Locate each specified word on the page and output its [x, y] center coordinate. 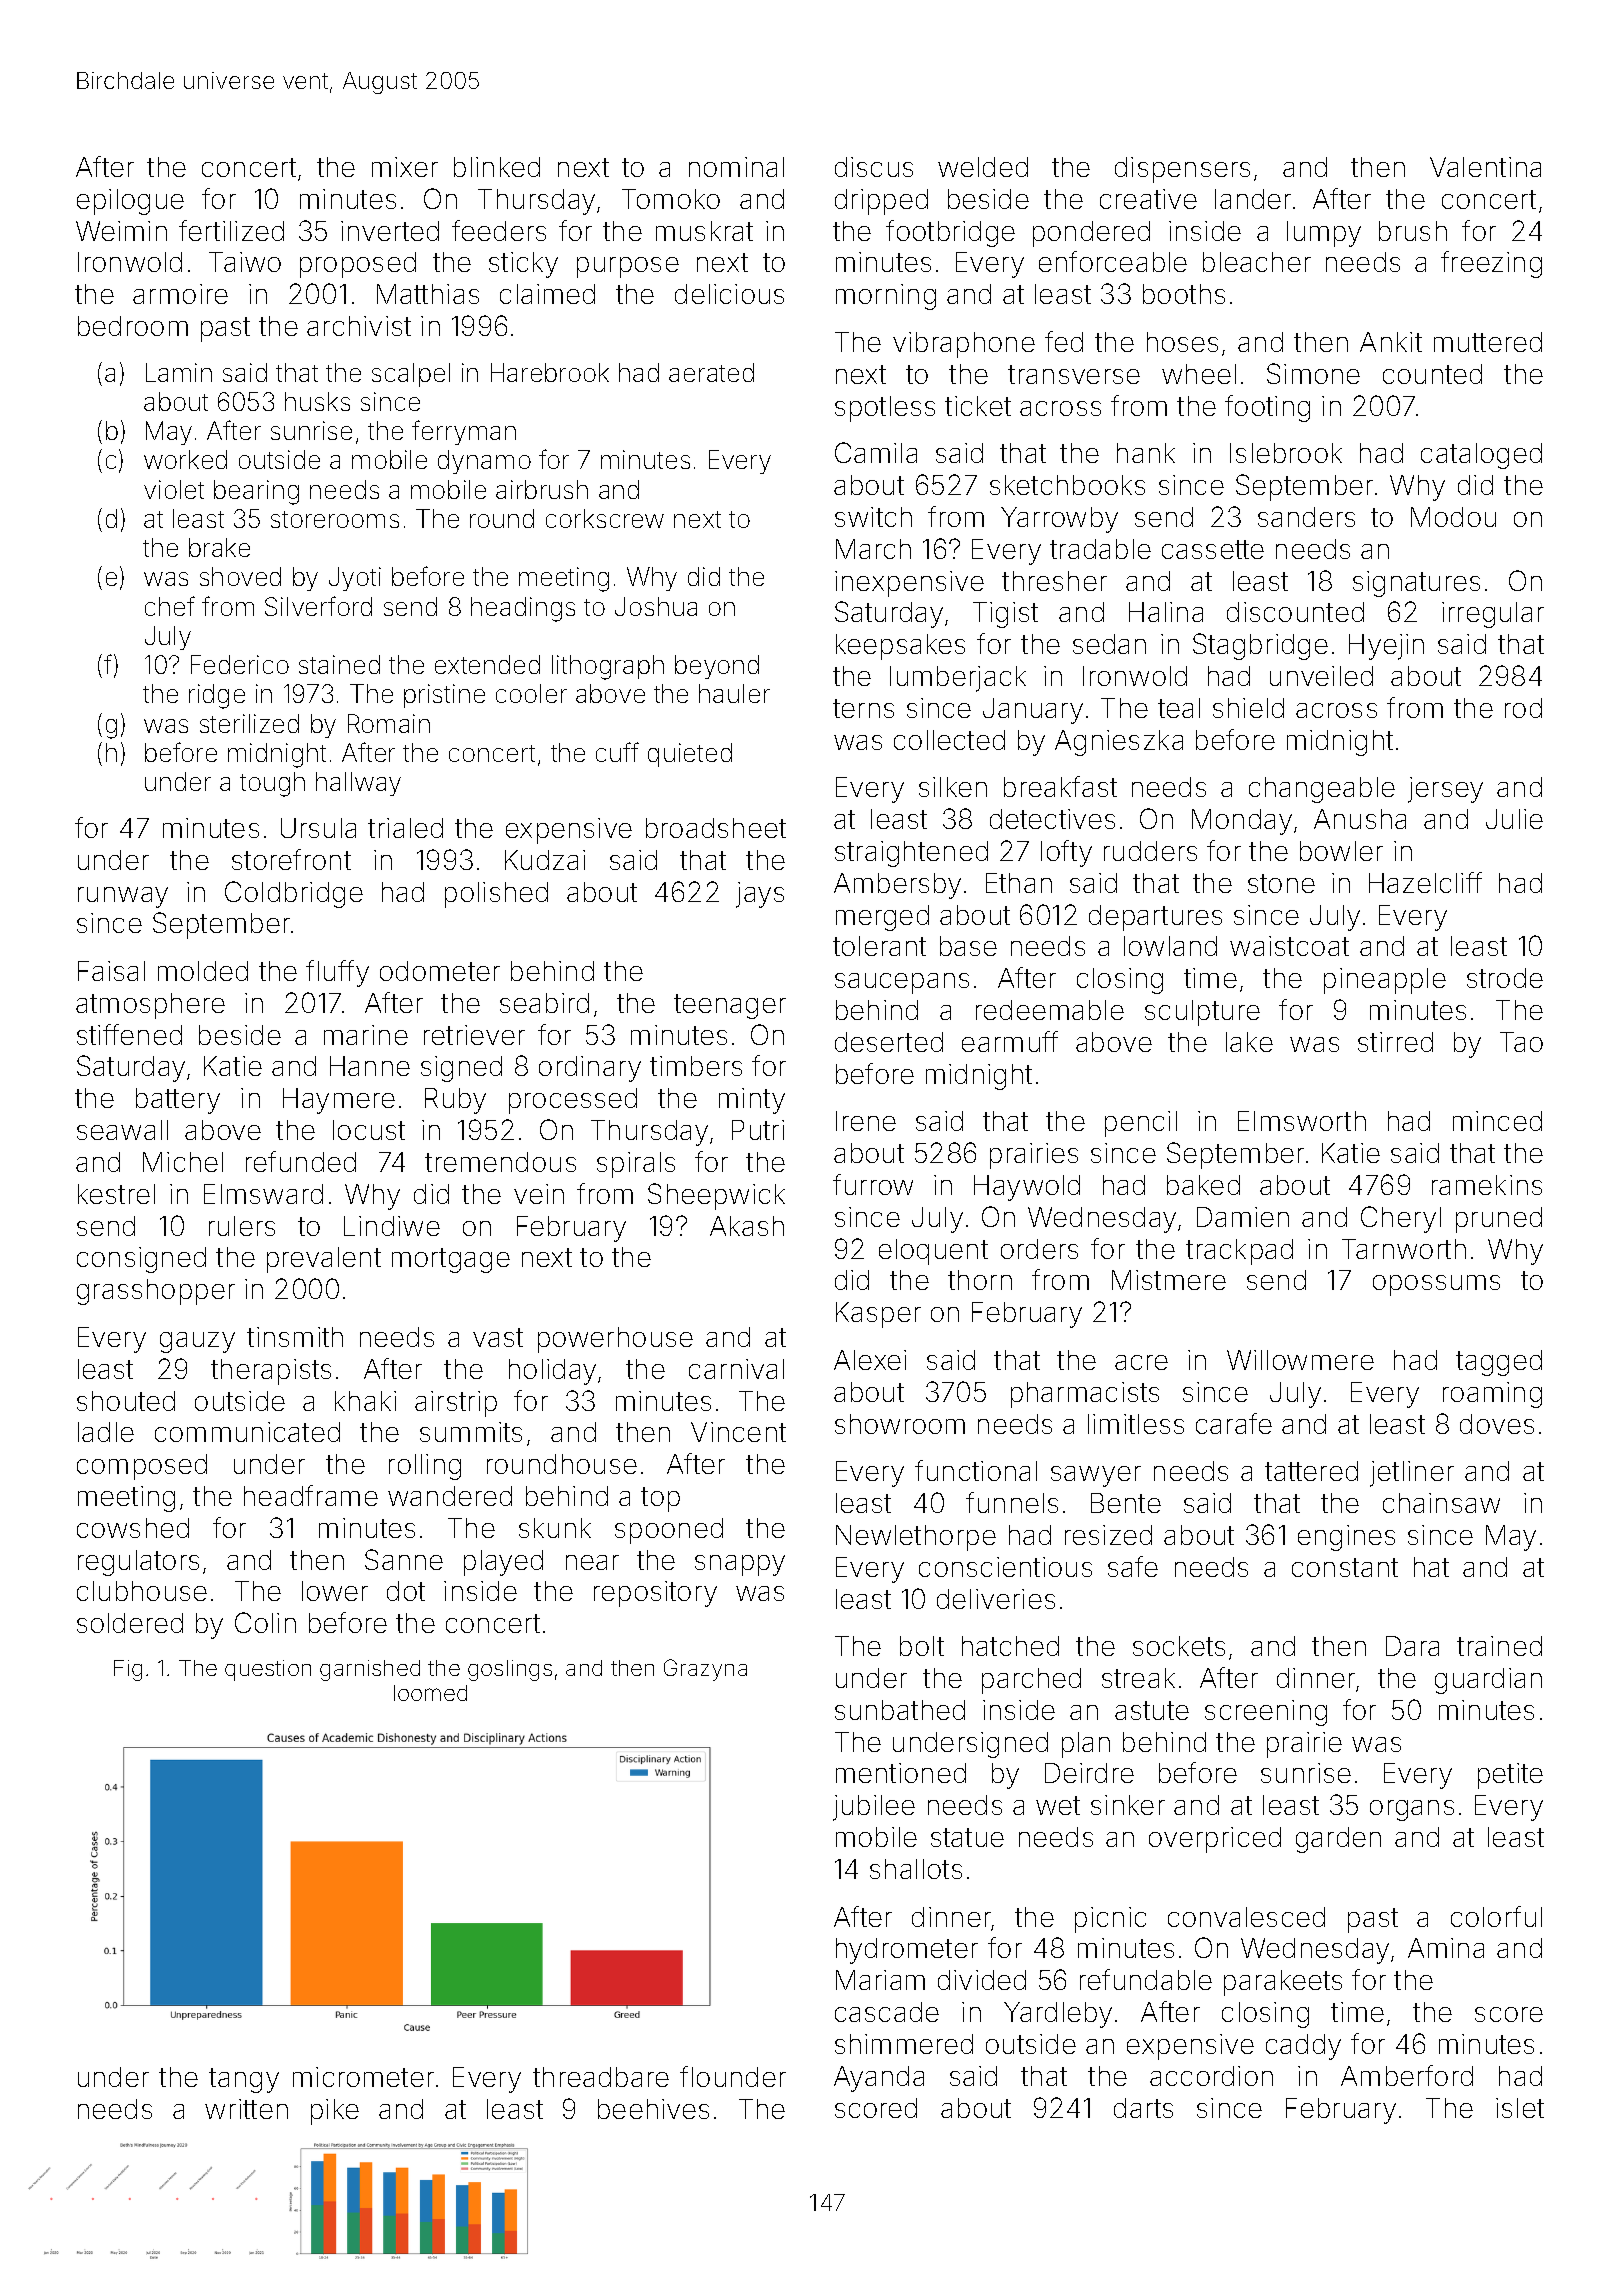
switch [873, 517]
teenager [730, 1006]
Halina [1166, 612]
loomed [430, 1693]
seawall [122, 1130]
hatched [1010, 1646]
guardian [1488, 1681]
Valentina [1485, 167]
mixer [405, 167]
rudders [1150, 851]
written [246, 2109]
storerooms [335, 519]
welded [983, 167]
